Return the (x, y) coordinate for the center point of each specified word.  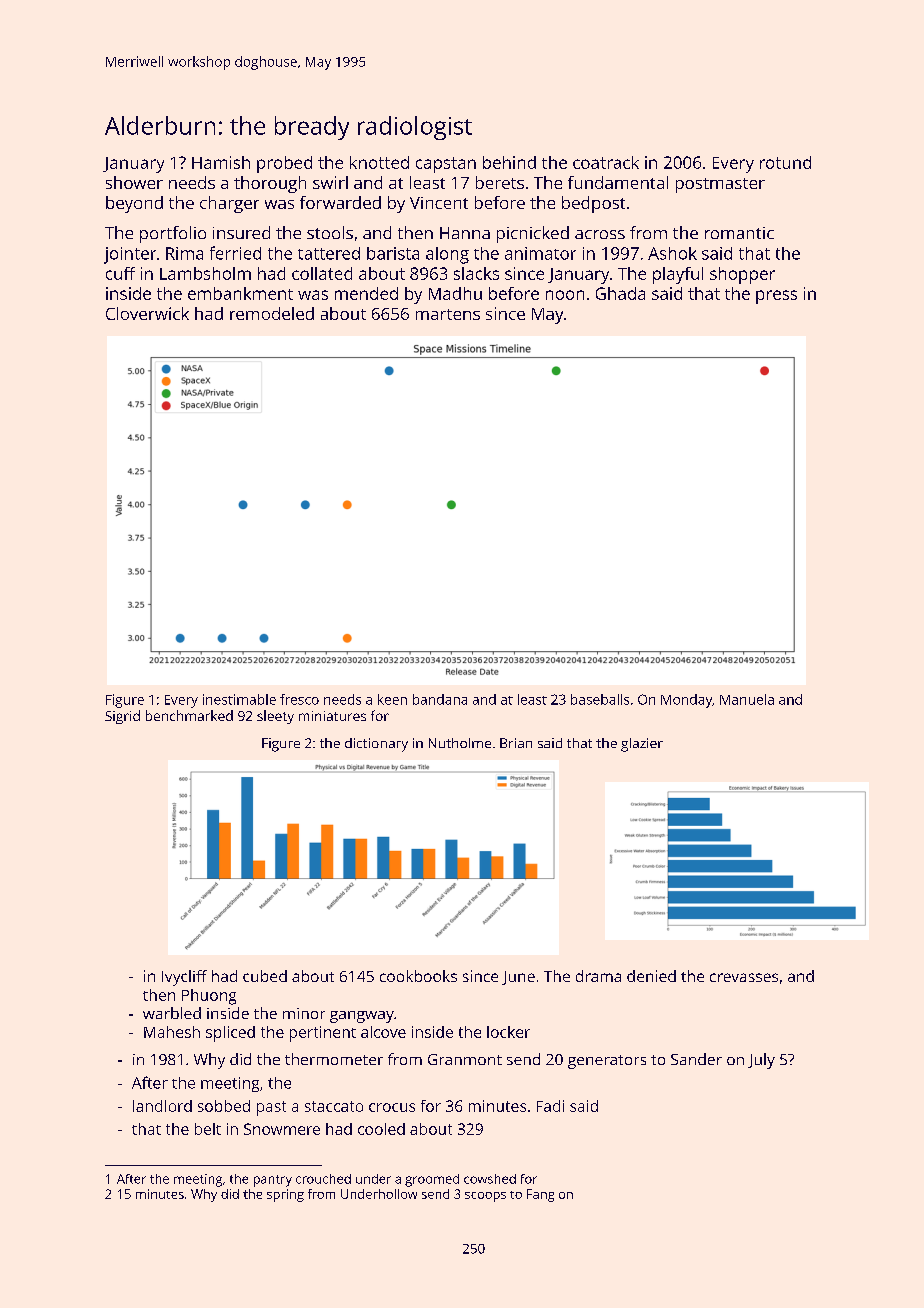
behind (509, 162)
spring (285, 1195)
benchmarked (189, 715)
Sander (696, 1059)
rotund (785, 162)
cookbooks (418, 976)
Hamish (221, 162)
